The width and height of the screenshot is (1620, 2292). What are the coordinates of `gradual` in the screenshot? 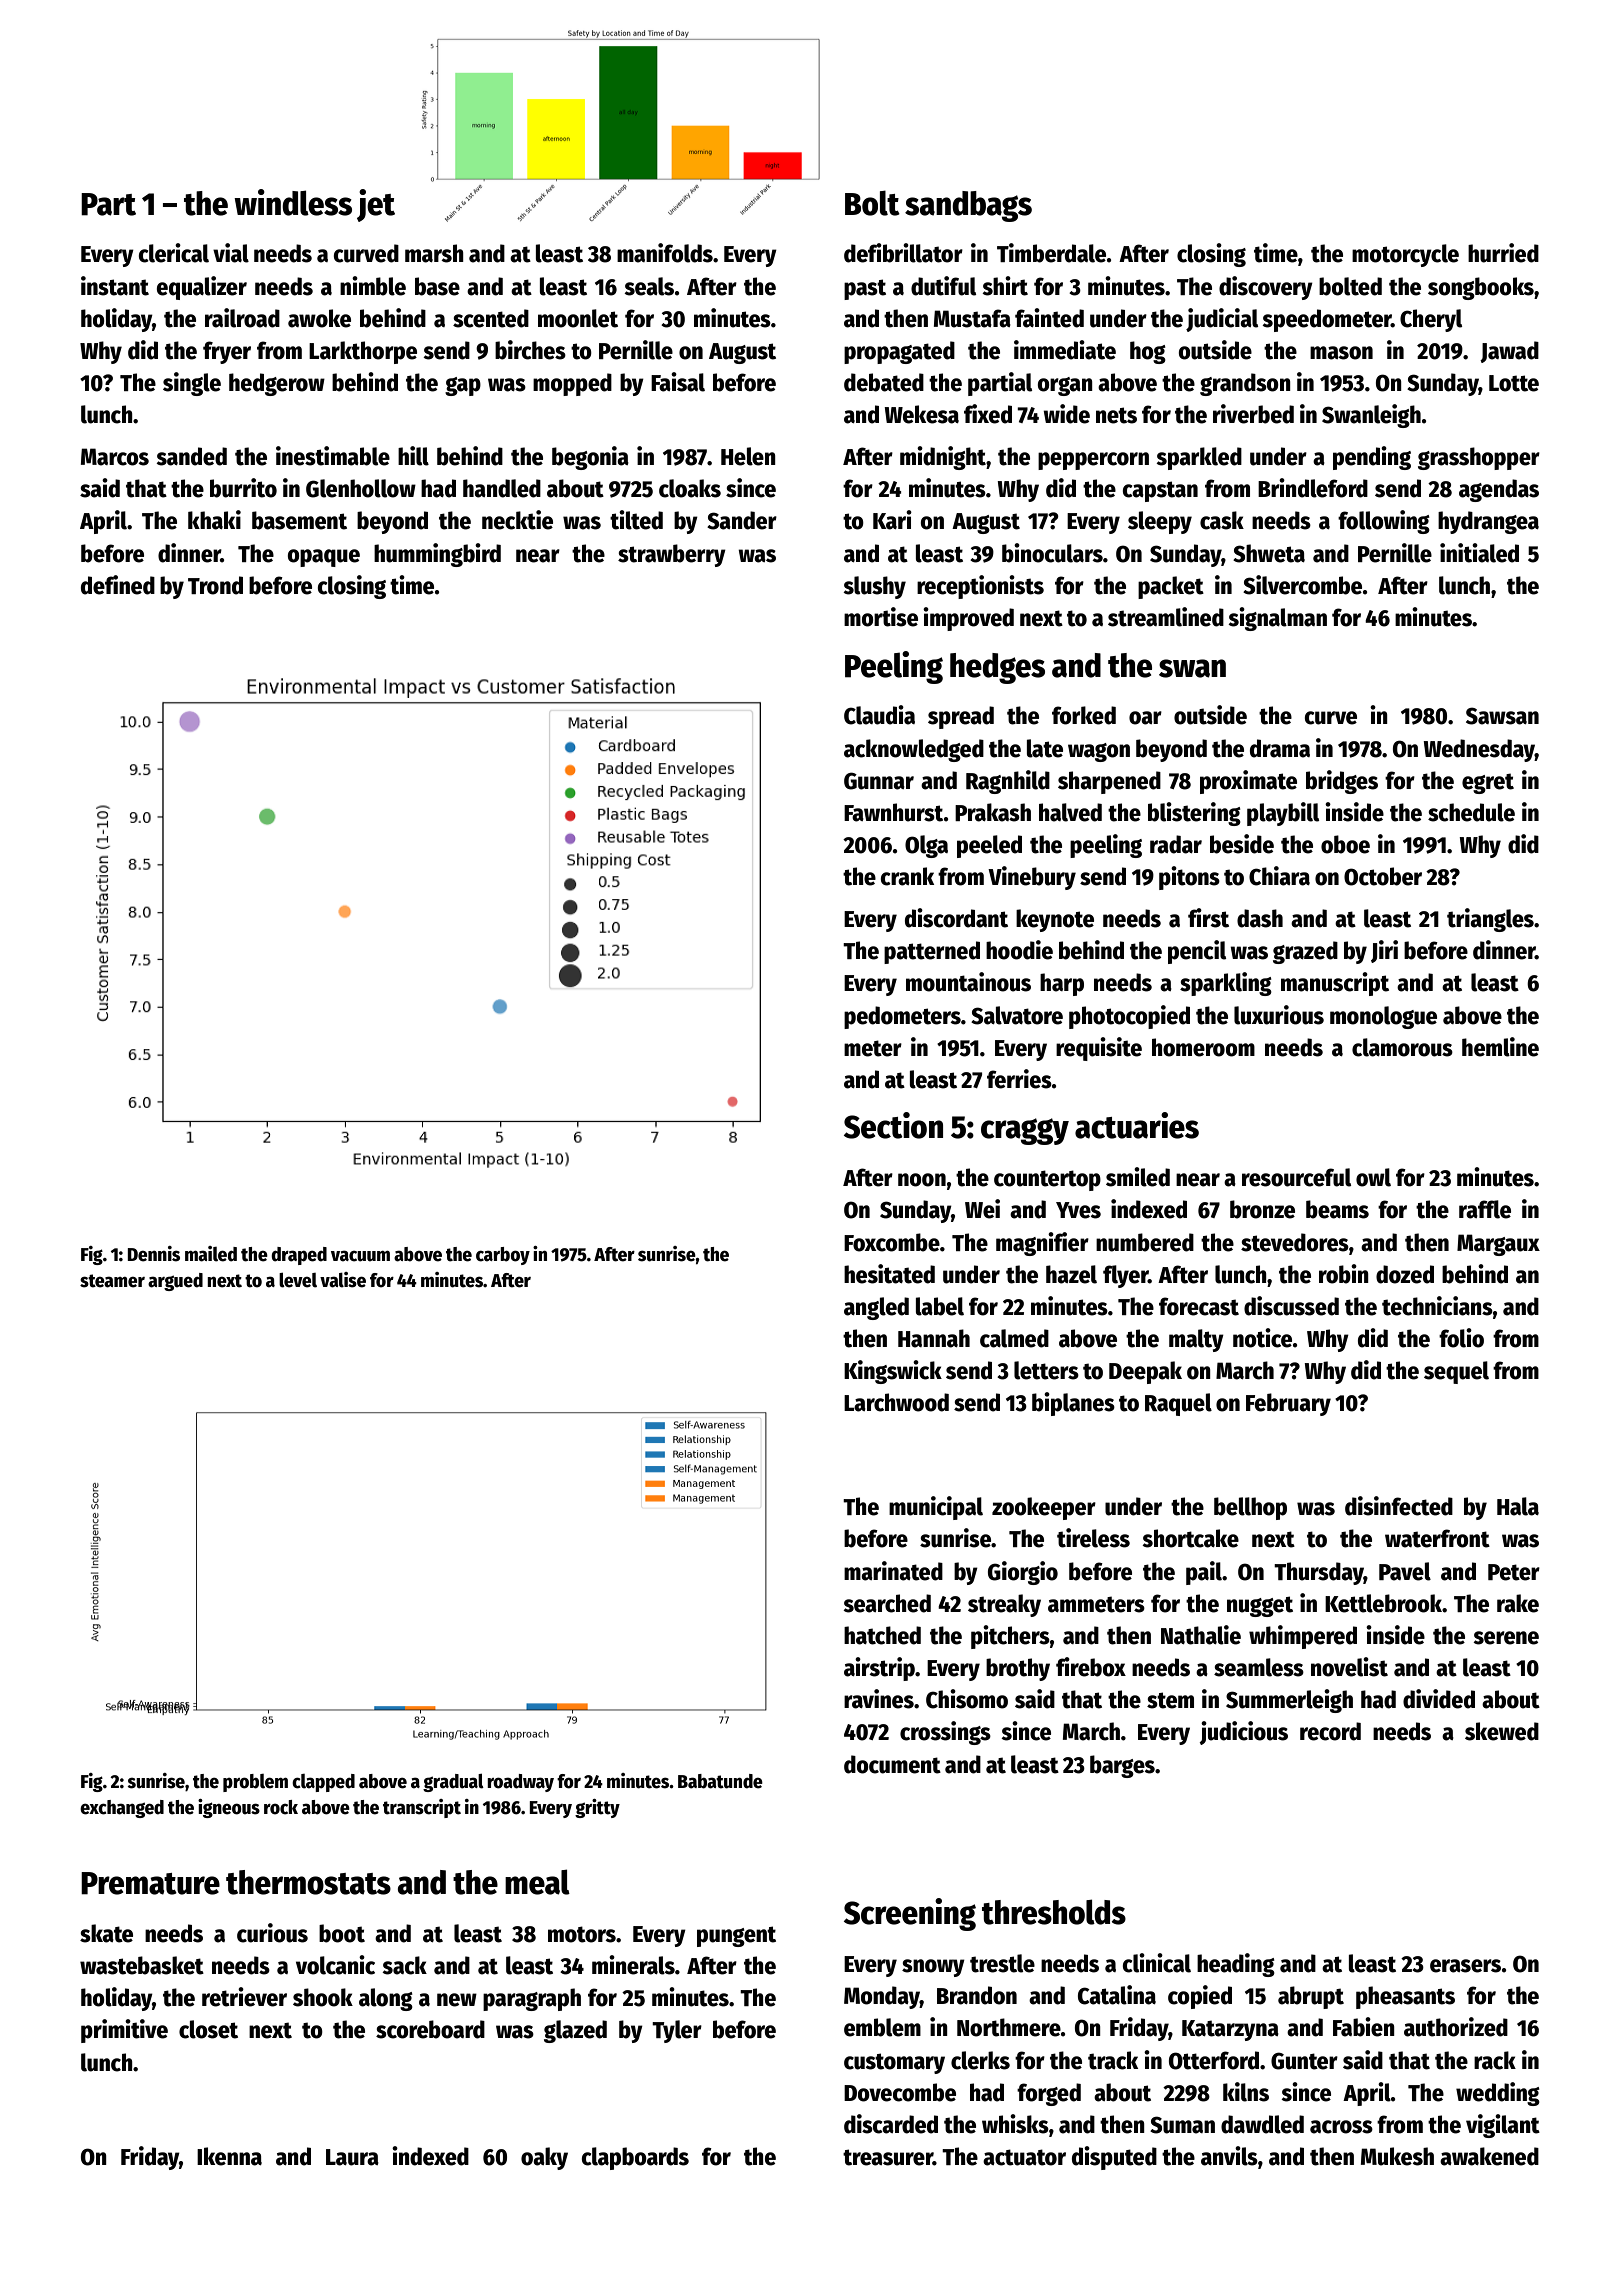 It's located at (453, 1783).
